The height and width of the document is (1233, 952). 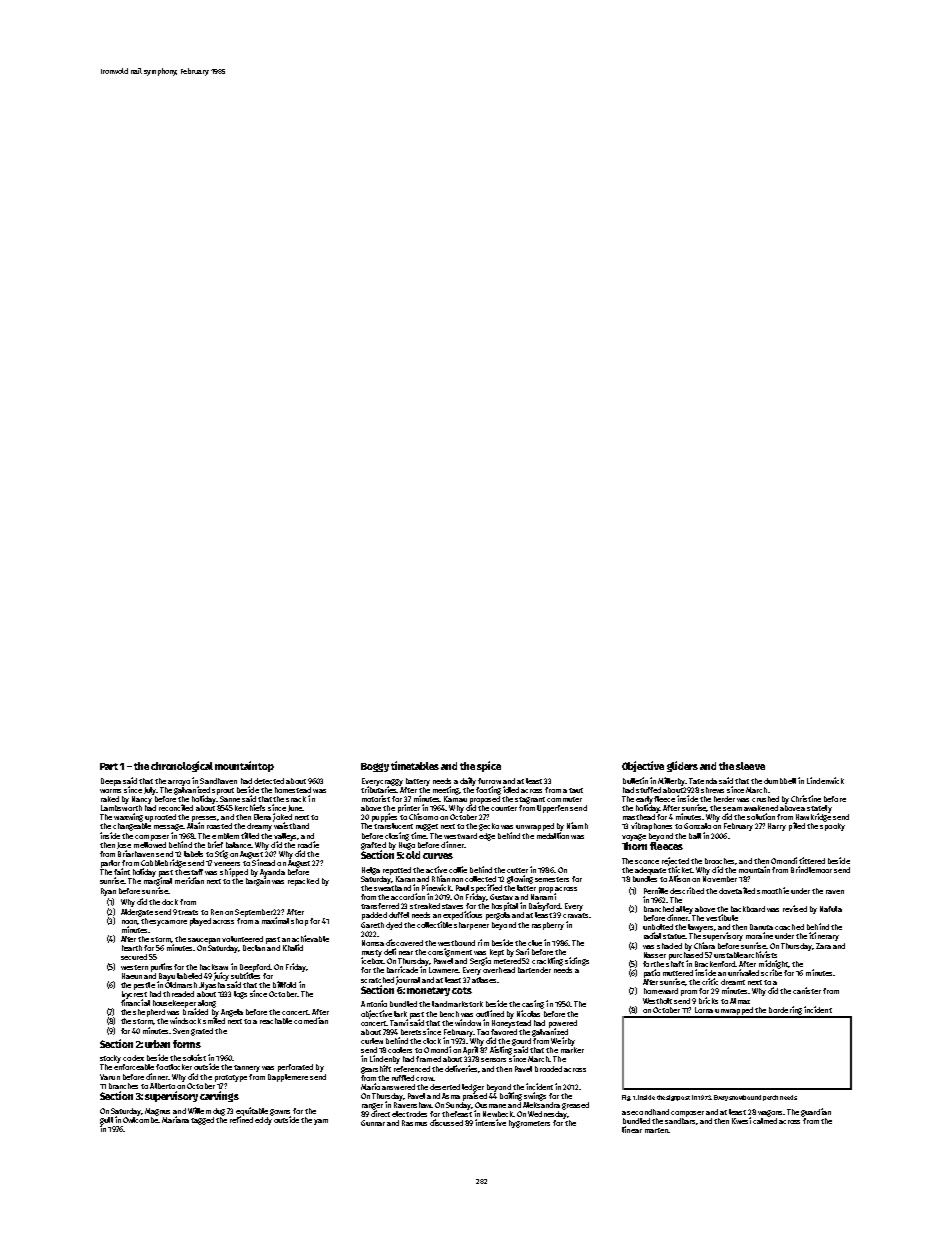 I want to click on spice, so click(x=489, y=766).
